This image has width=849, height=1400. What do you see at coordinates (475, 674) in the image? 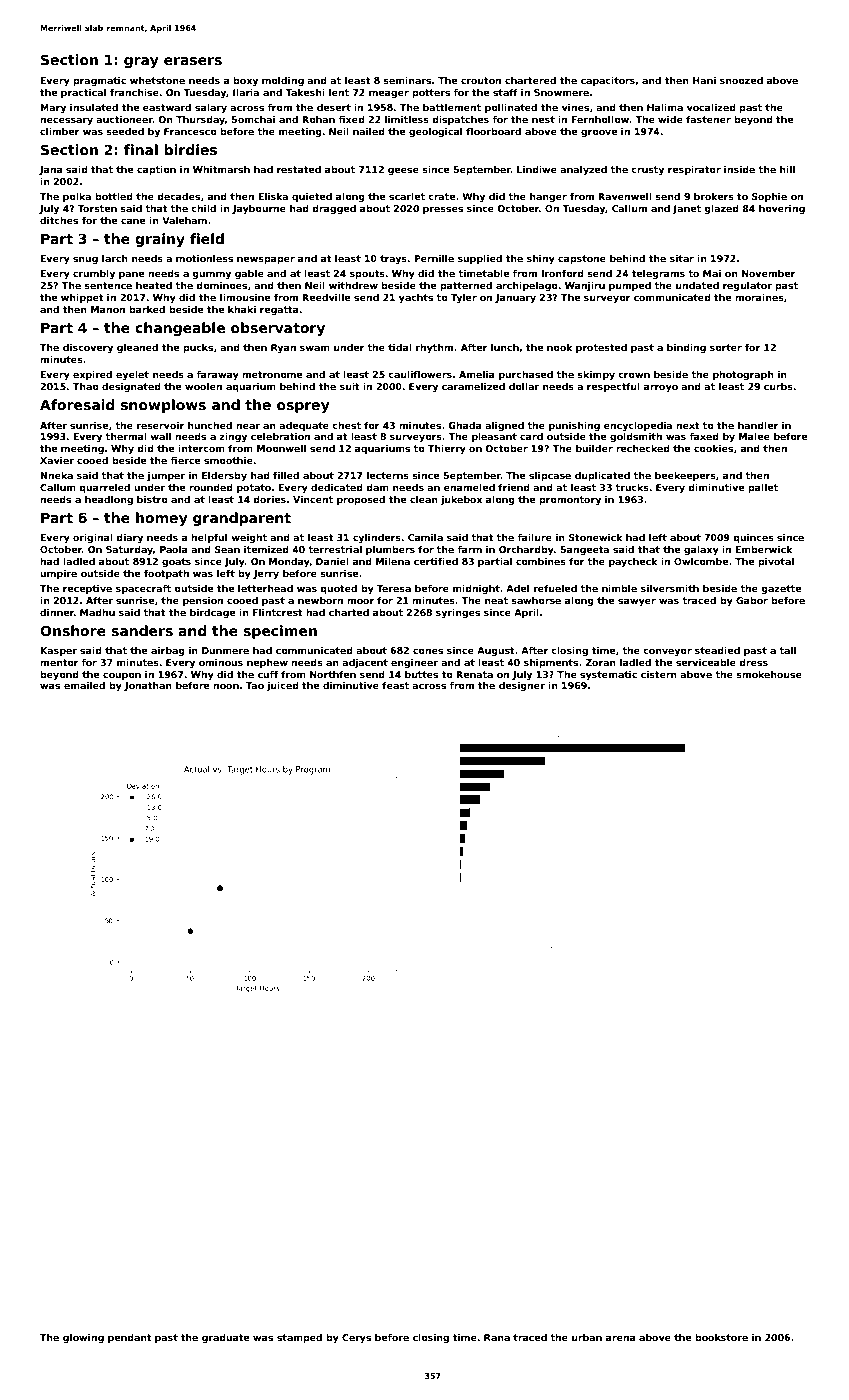
I see `Renata` at bounding box center [475, 674].
